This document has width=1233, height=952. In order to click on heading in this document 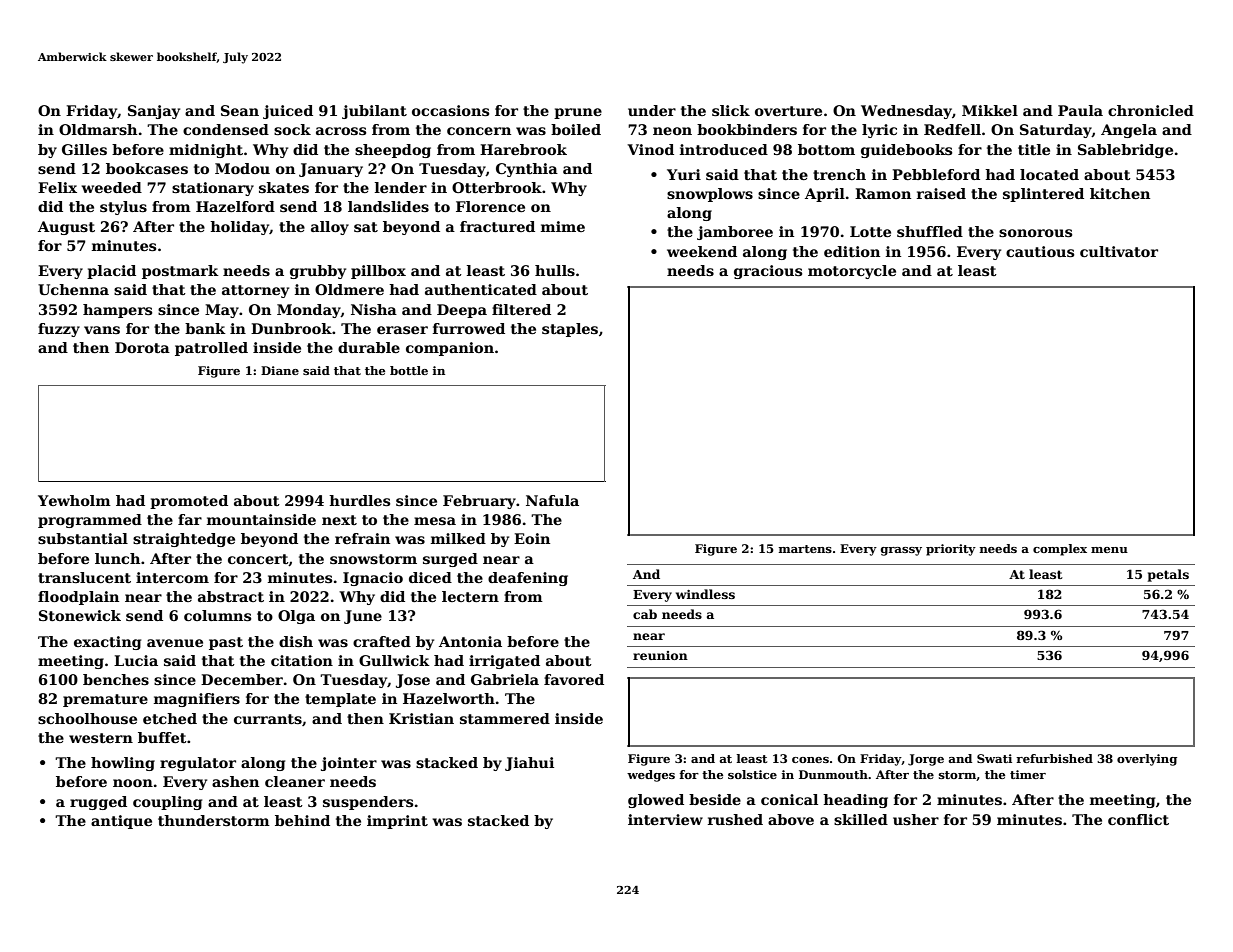, I will do `click(855, 801)`.
